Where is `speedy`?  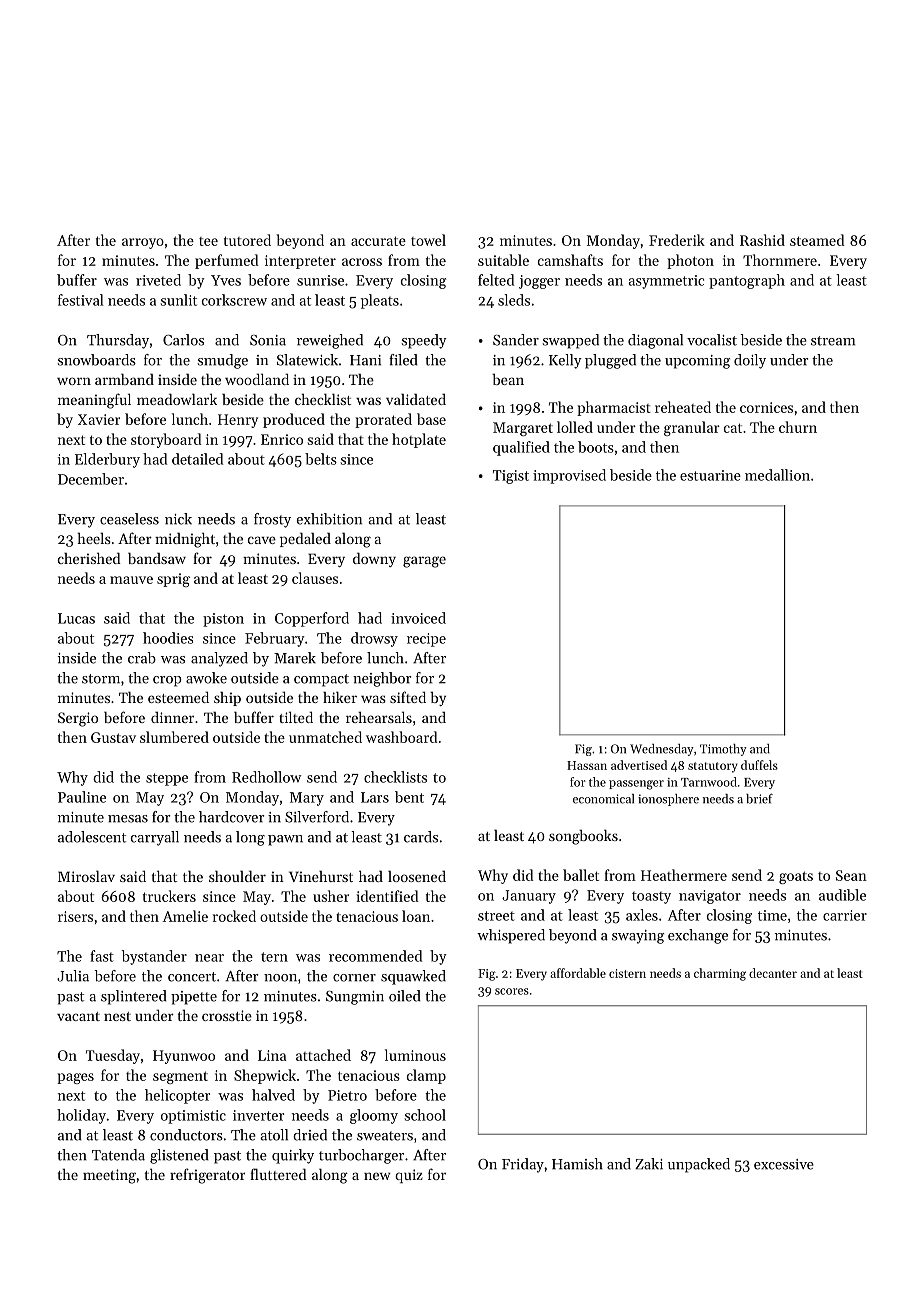 speedy is located at coordinates (424, 341).
